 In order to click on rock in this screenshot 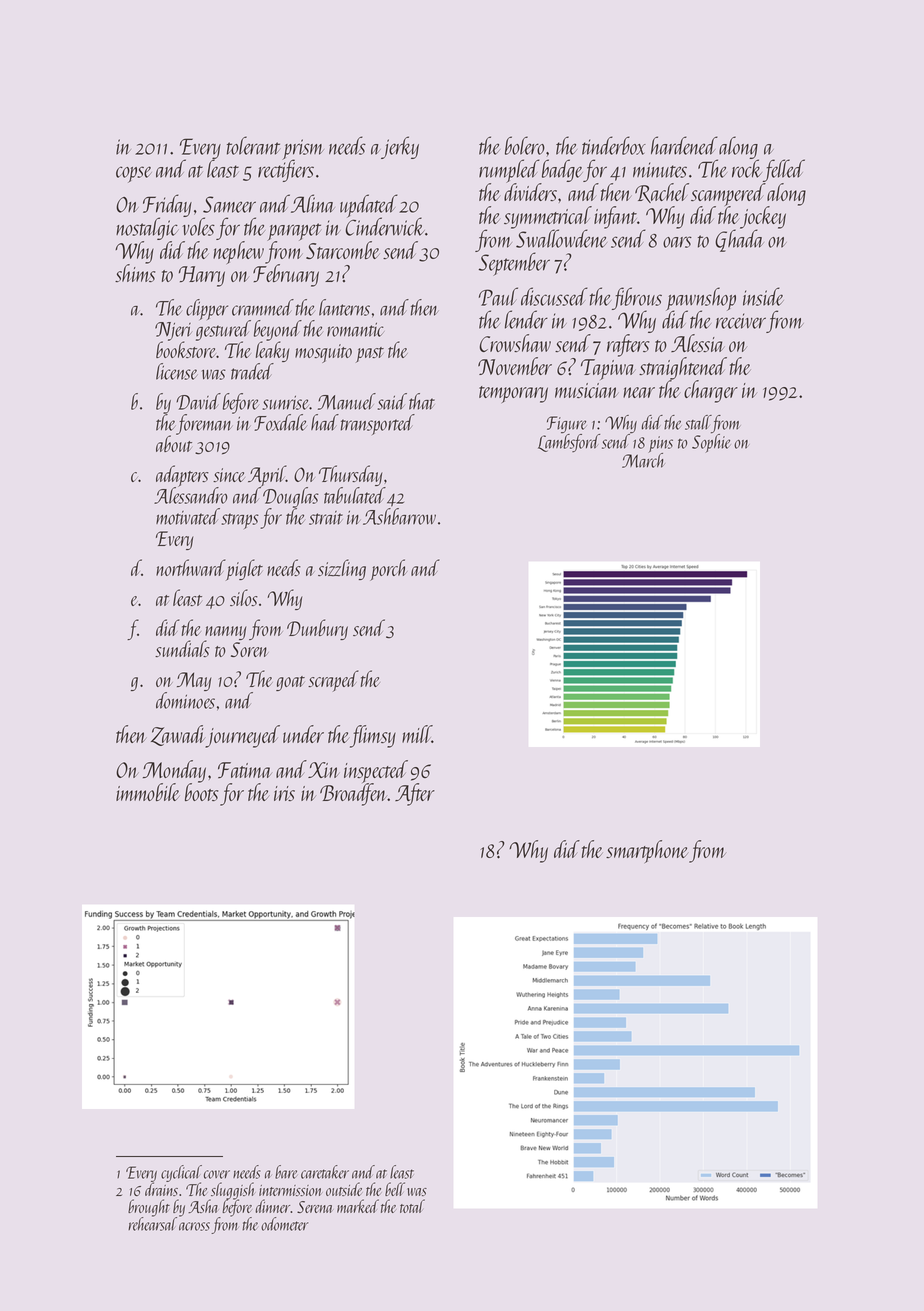, I will do `click(747, 169)`.
